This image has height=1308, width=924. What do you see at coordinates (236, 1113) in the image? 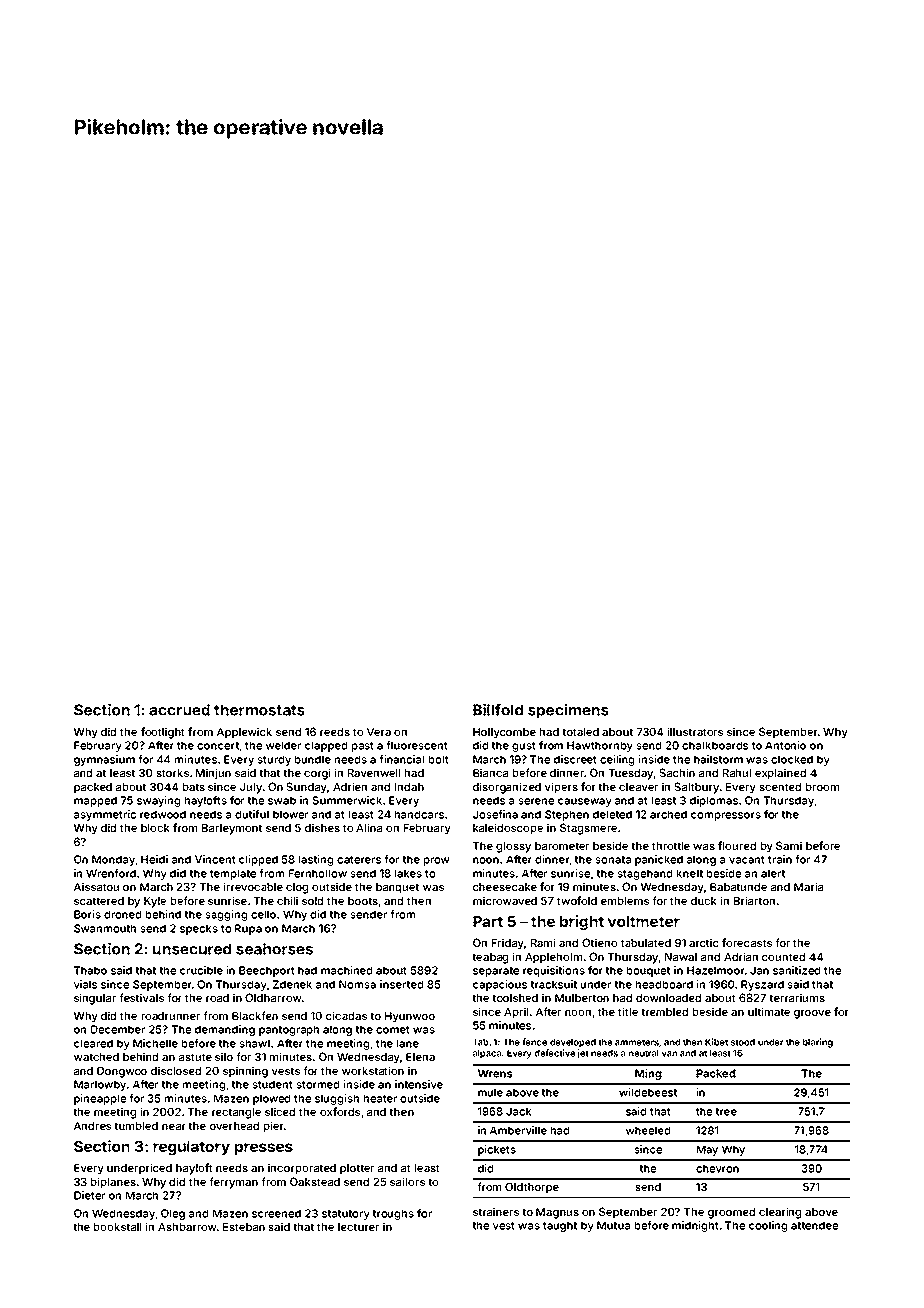
I see `rectangle` at bounding box center [236, 1113].
